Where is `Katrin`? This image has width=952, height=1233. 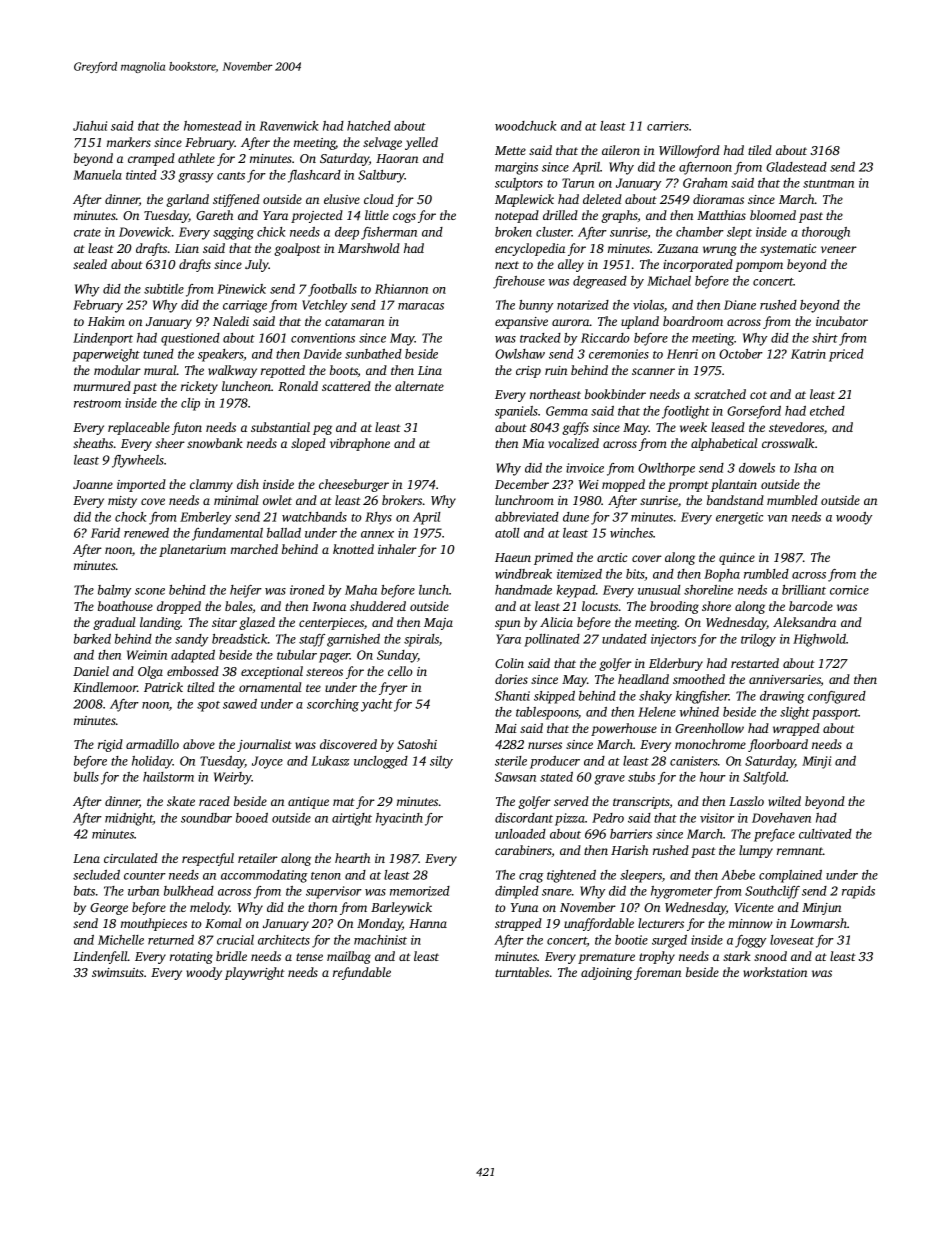 Katrin is located at coordinates (808, 354).
